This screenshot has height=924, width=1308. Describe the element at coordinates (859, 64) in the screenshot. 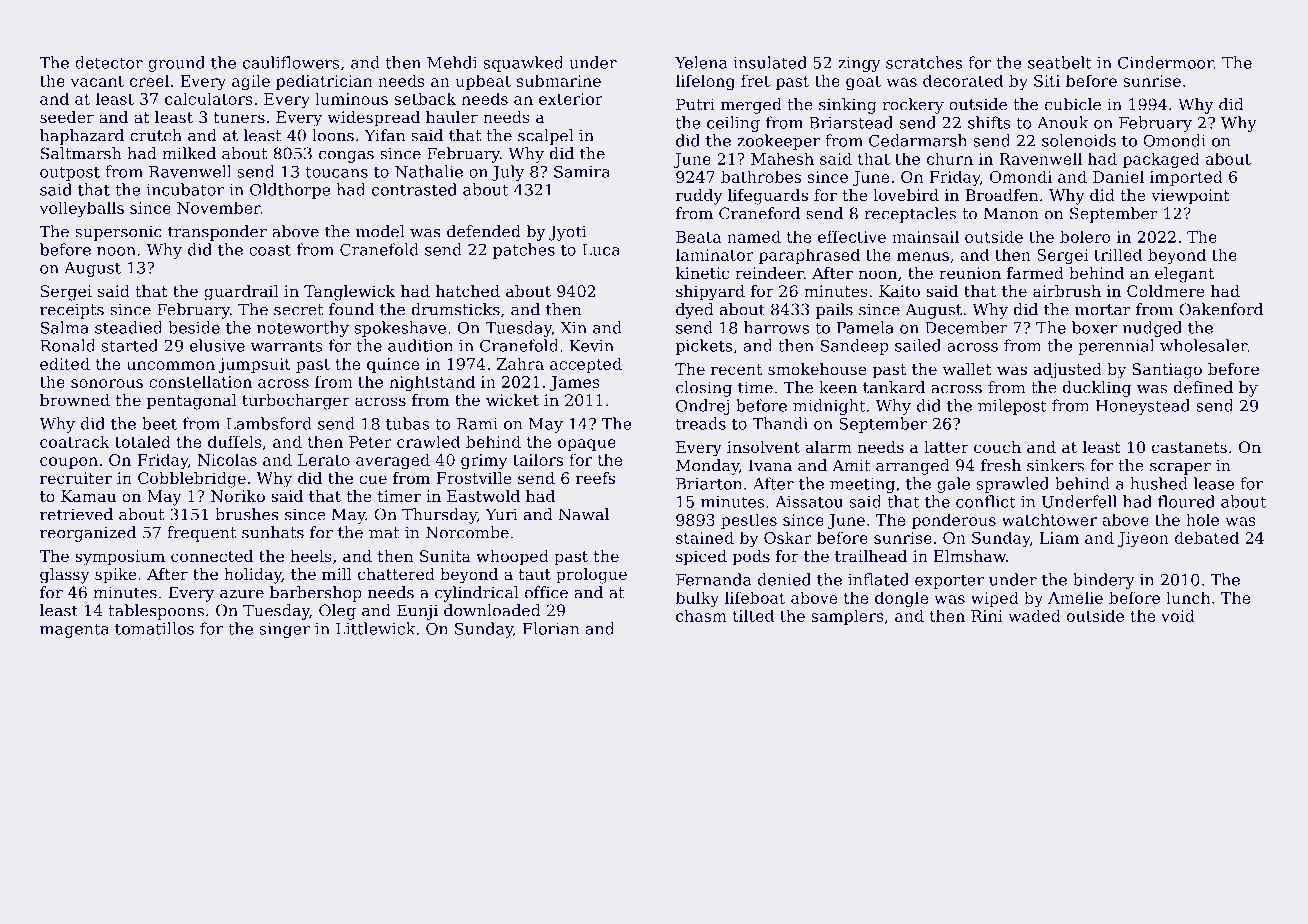

I see `zingy` at that location.
